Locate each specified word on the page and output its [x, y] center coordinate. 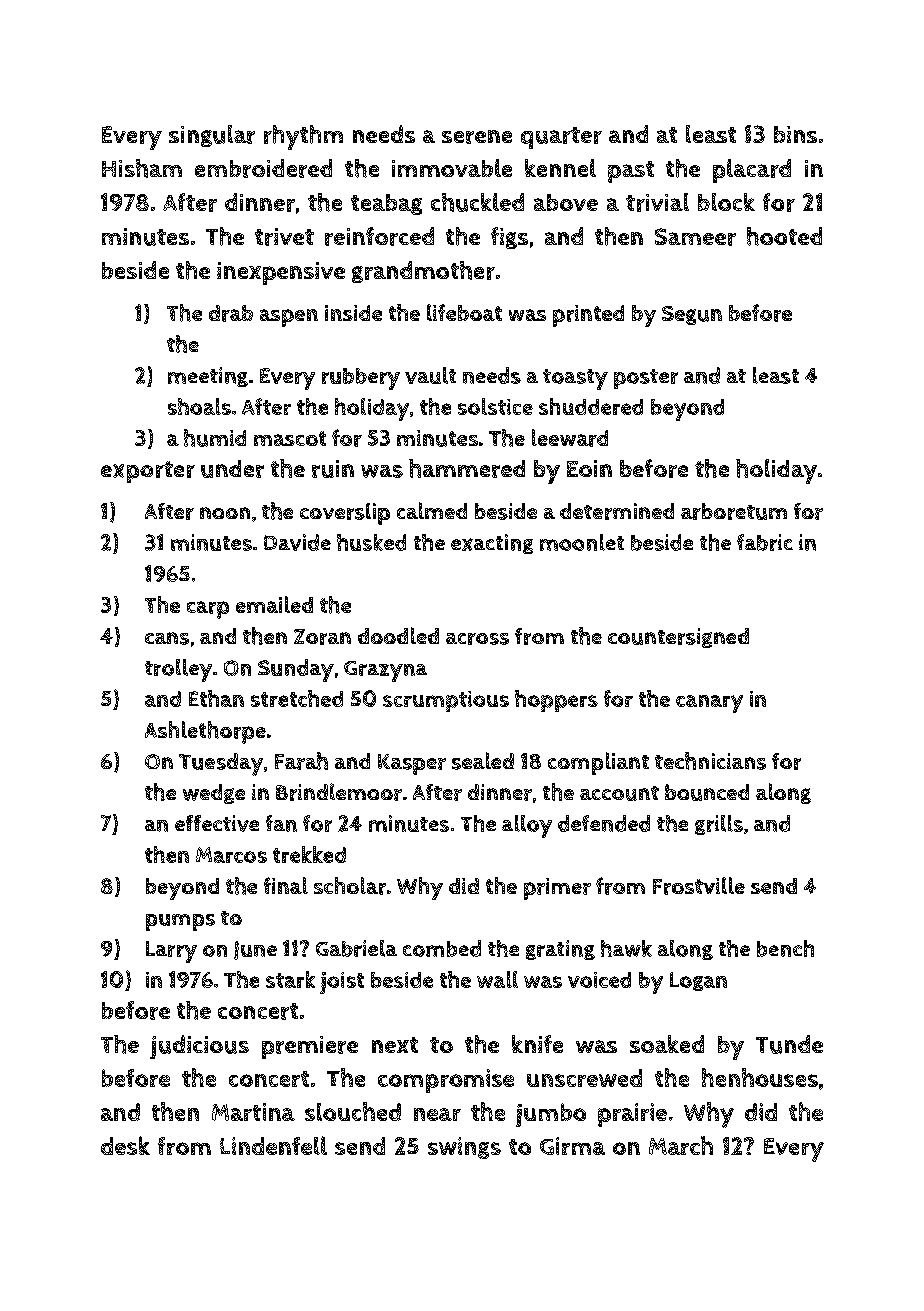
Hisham [142, 168]
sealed [483, 761]
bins [795, 134]
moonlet [582, 542]
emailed [274, 604]
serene [477, 137]
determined [617, 511]
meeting [208, 377]
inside [353, 313]
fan [281, 823]
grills [719, 825]
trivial [657, 202]
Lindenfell [273, 1145]
